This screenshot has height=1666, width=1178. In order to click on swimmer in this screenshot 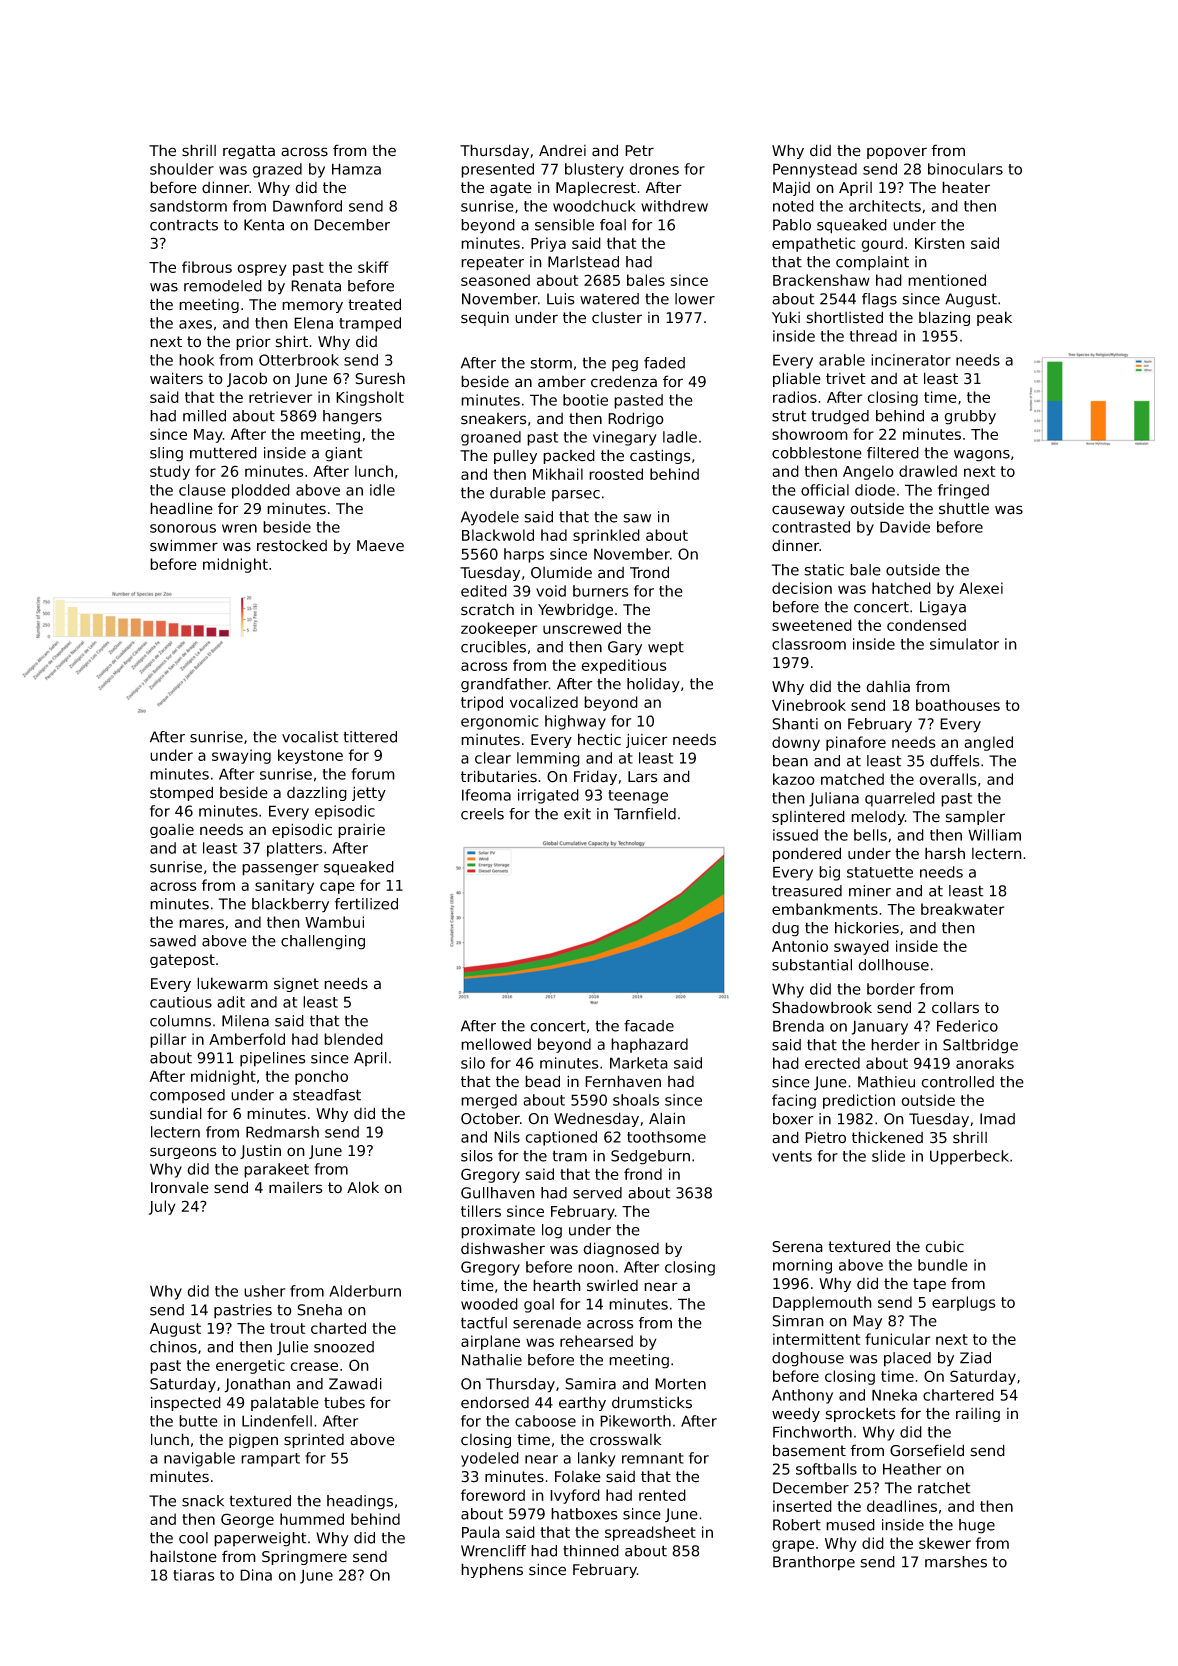, I will do `click(184, 545)`.
